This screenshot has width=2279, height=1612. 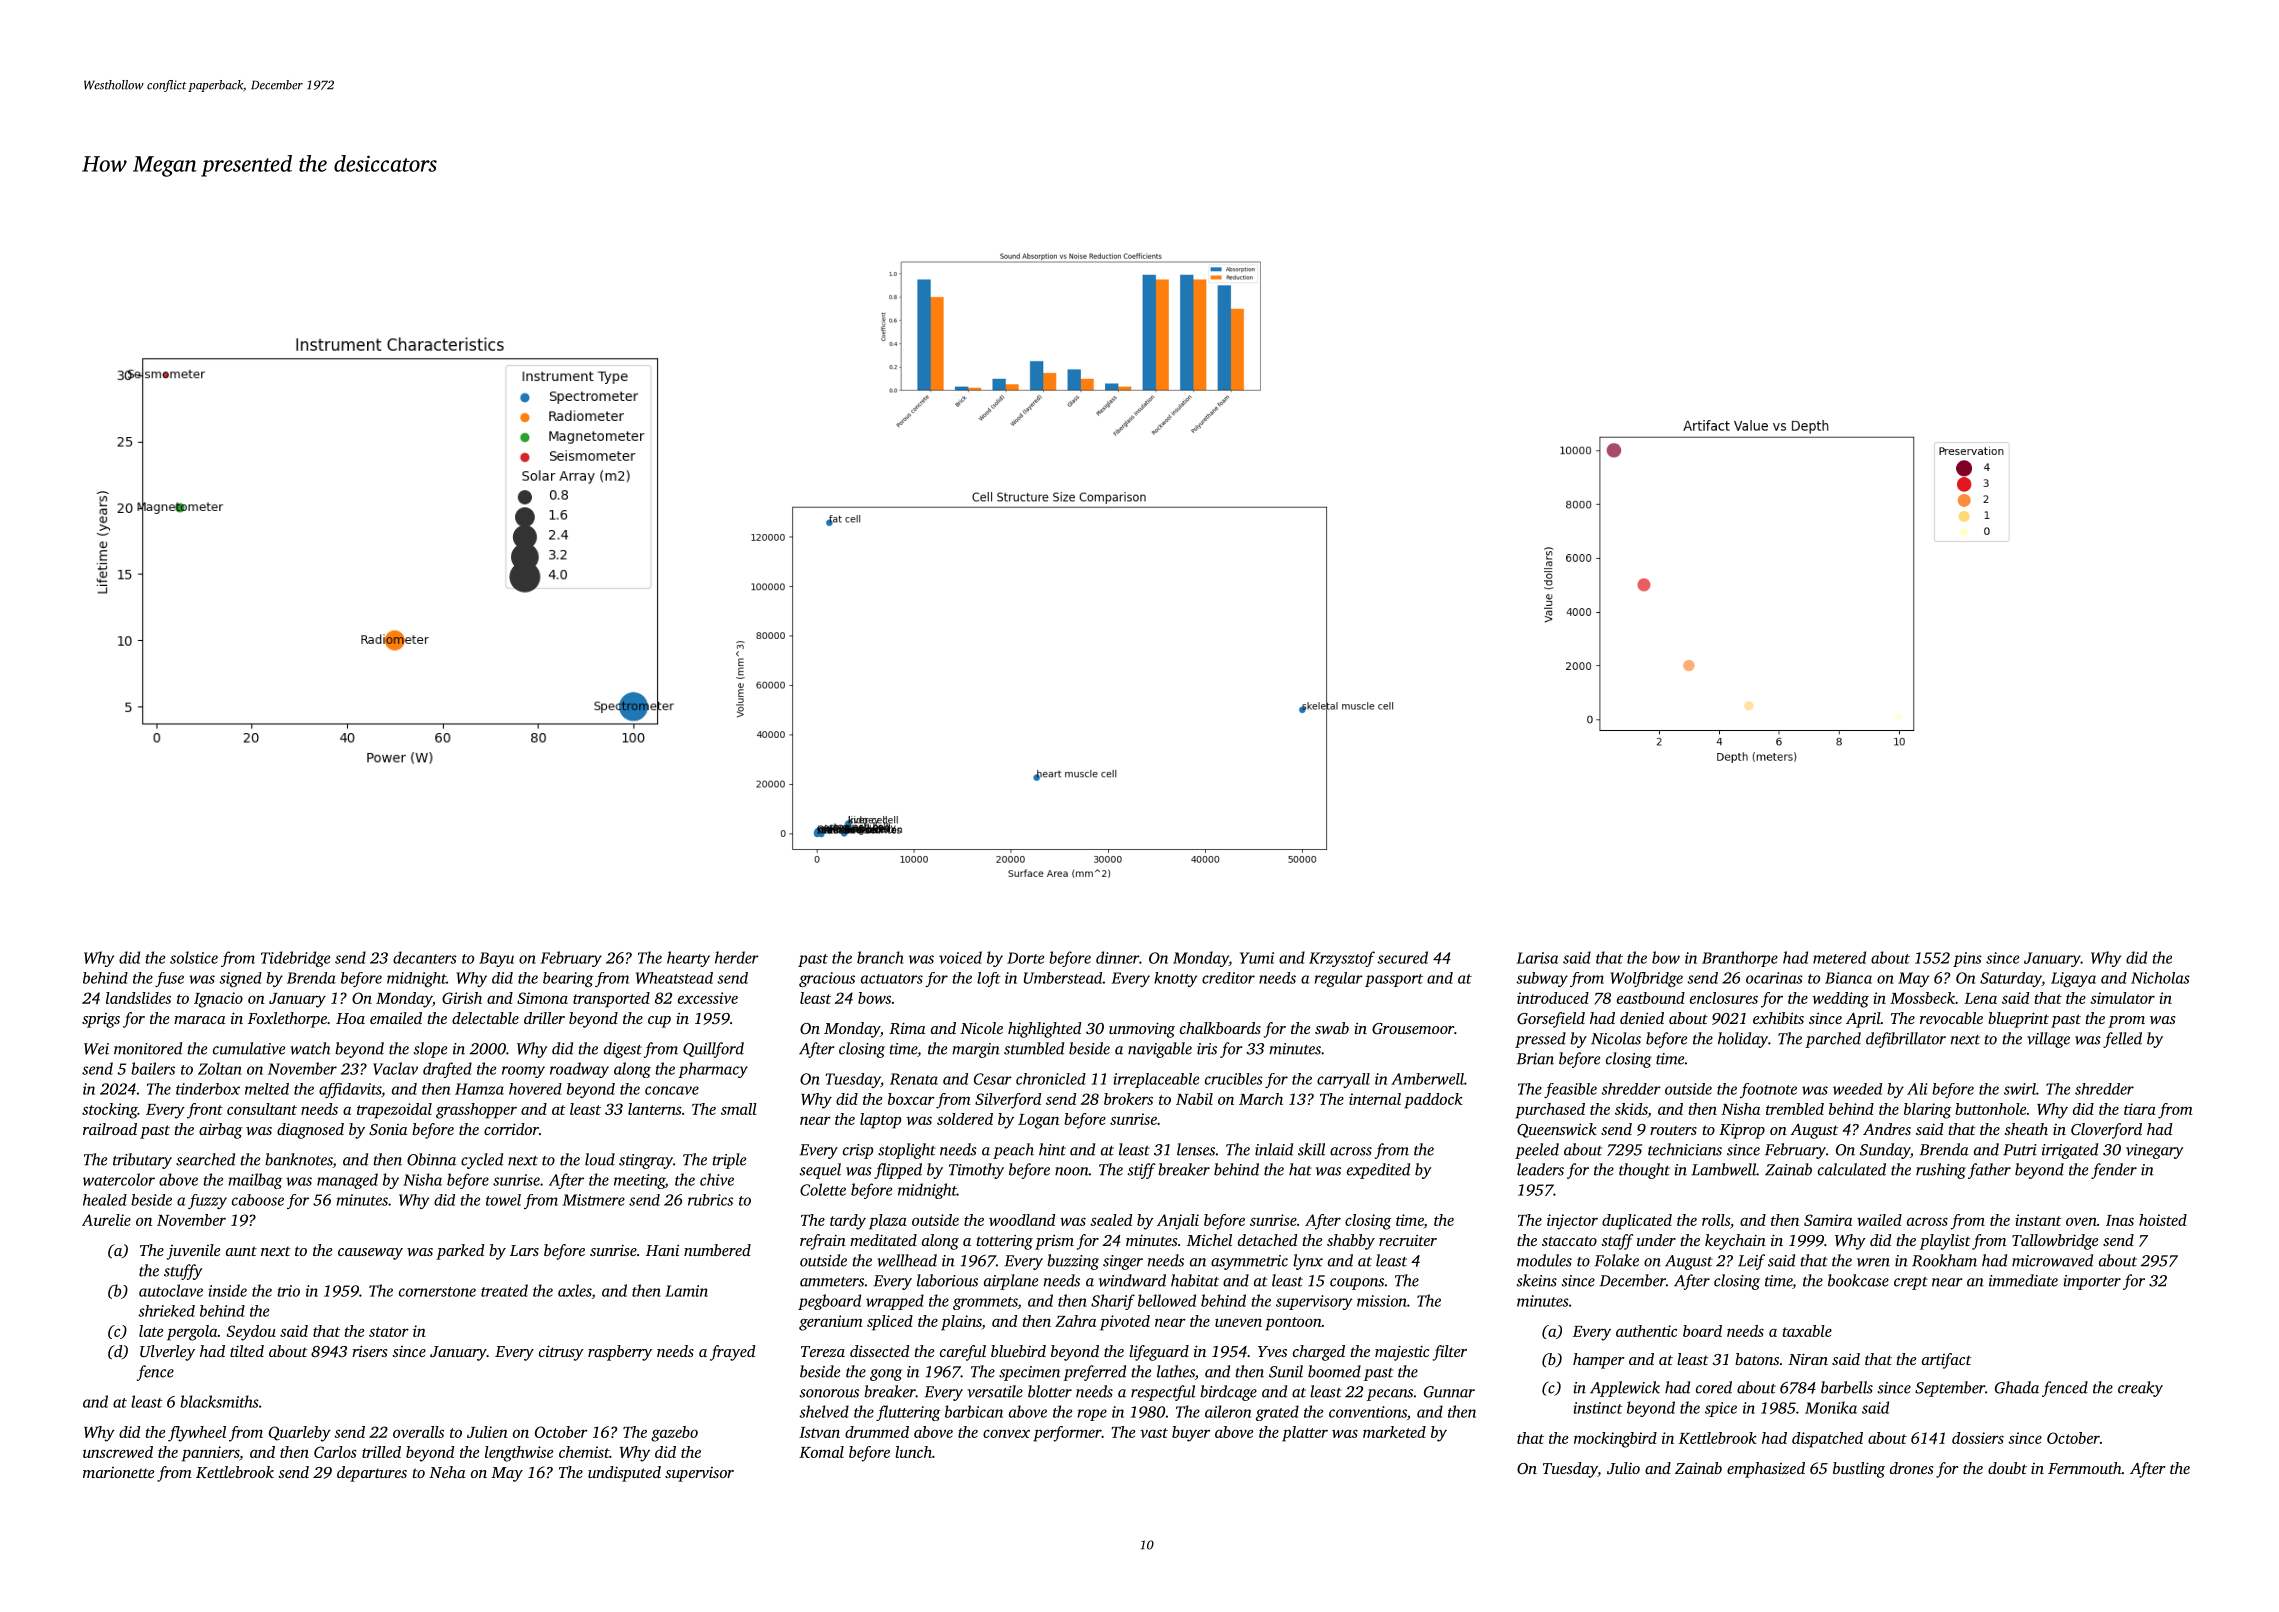 I want to click on skill, so click(x=1311, y=1149).
